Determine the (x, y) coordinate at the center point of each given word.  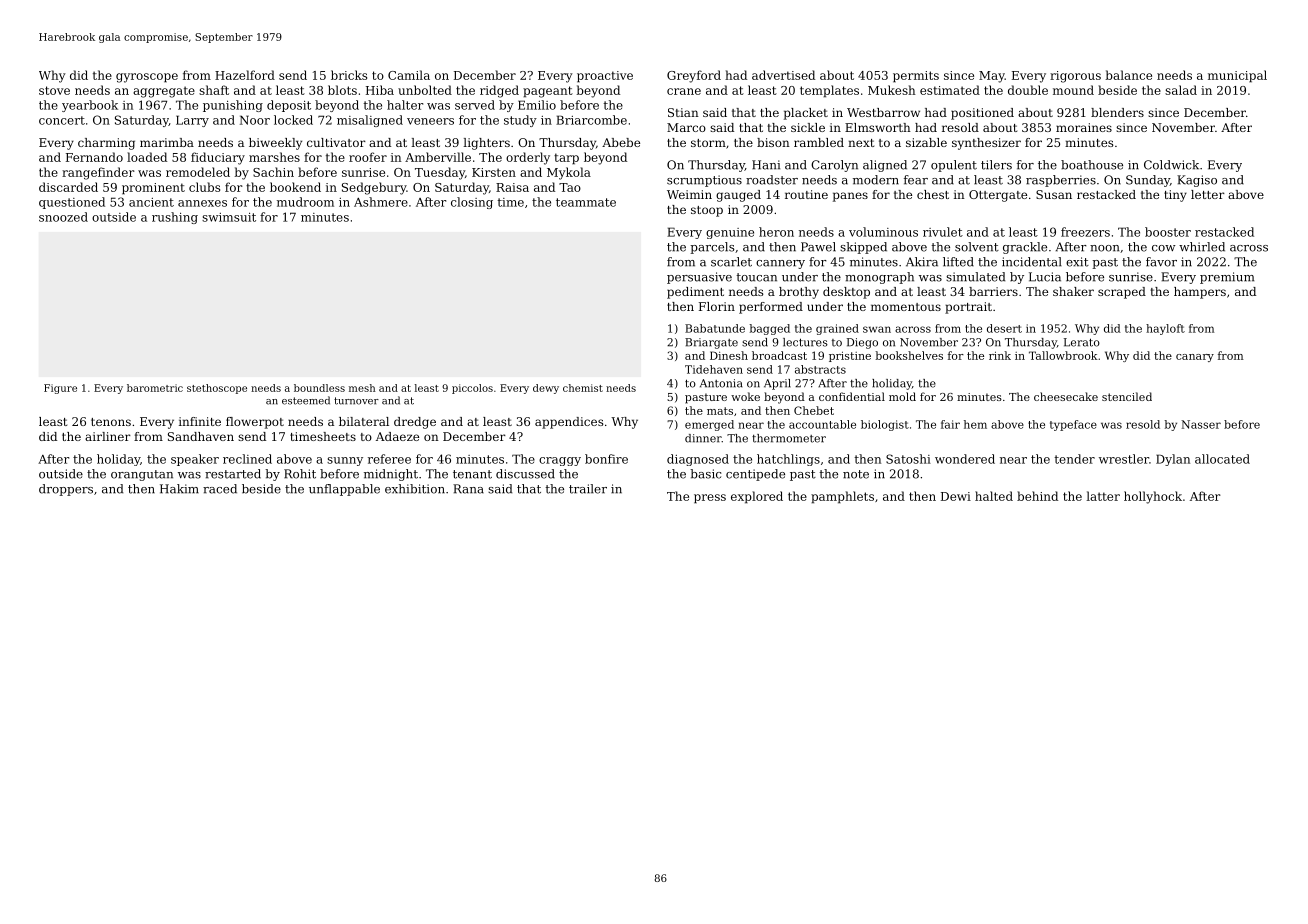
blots (342, 90)
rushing (175, 218)
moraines (1084, 127)
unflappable (344, 490)
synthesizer (986, 144)
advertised (783, 75)
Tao (570, 187)
